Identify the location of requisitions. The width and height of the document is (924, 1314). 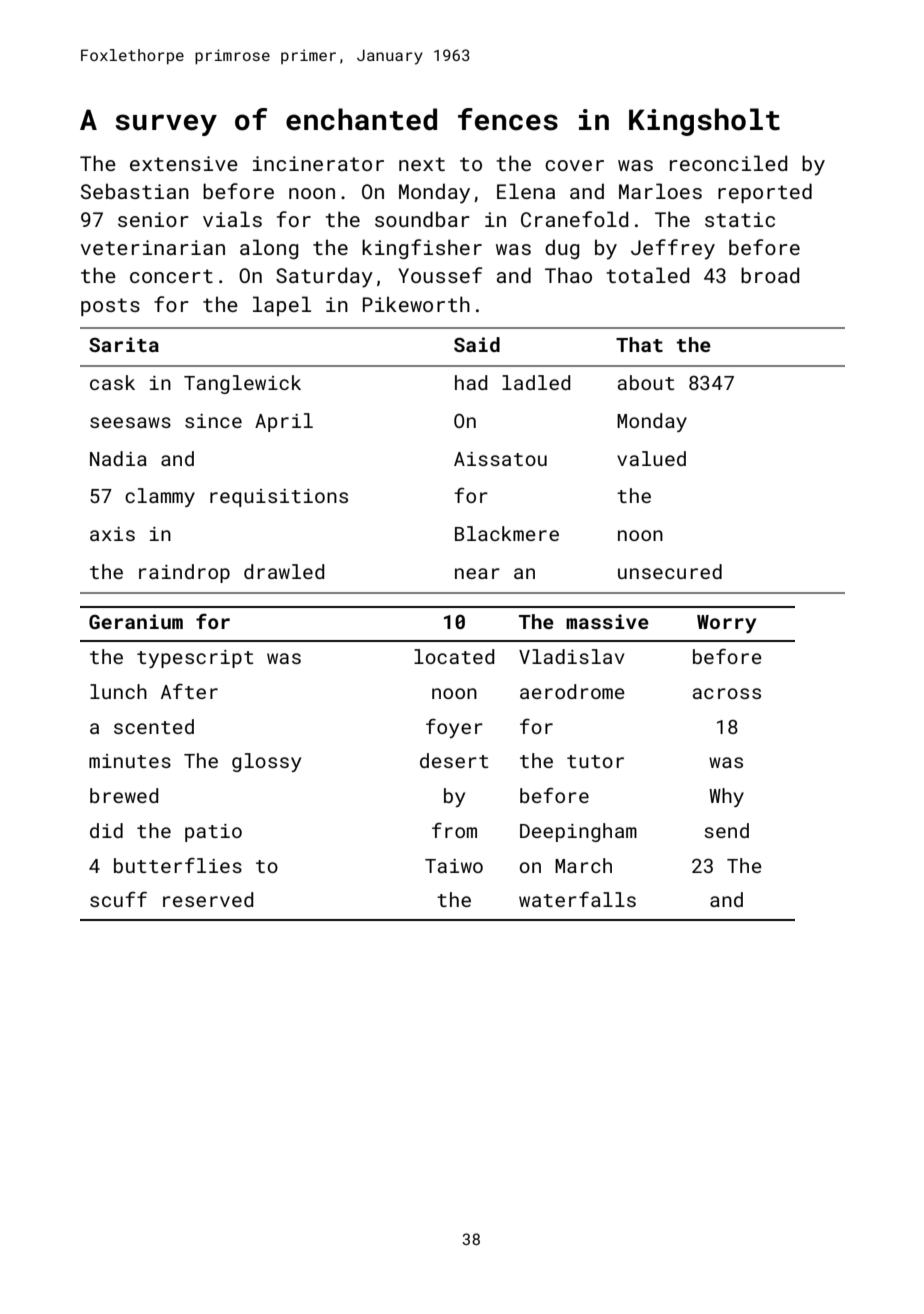
(279, 498).
